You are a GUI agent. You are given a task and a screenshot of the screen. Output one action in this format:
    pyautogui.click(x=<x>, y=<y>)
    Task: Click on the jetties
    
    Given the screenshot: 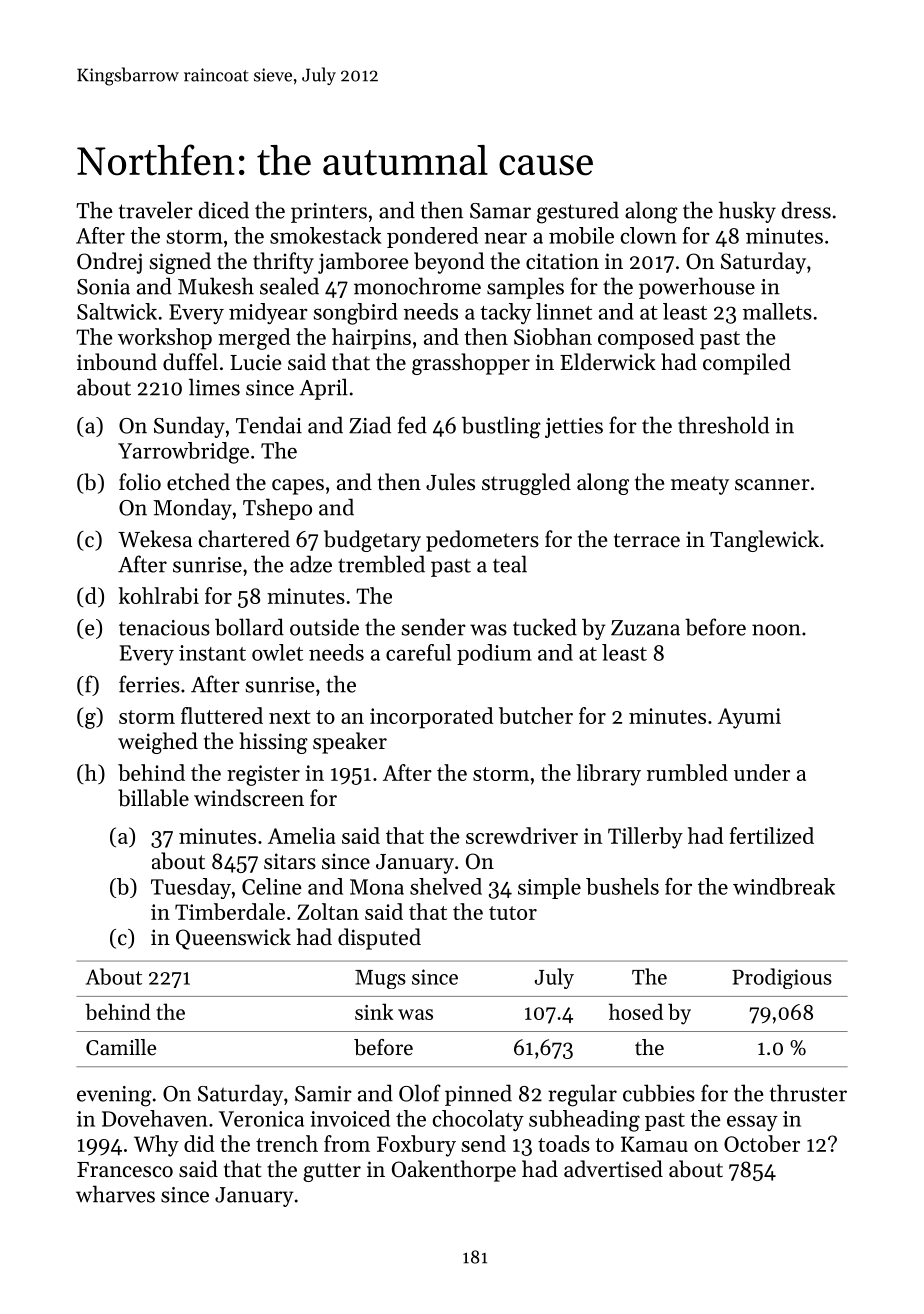 What is the action you would take?
    pyautogui.click(x=574, y=428)
